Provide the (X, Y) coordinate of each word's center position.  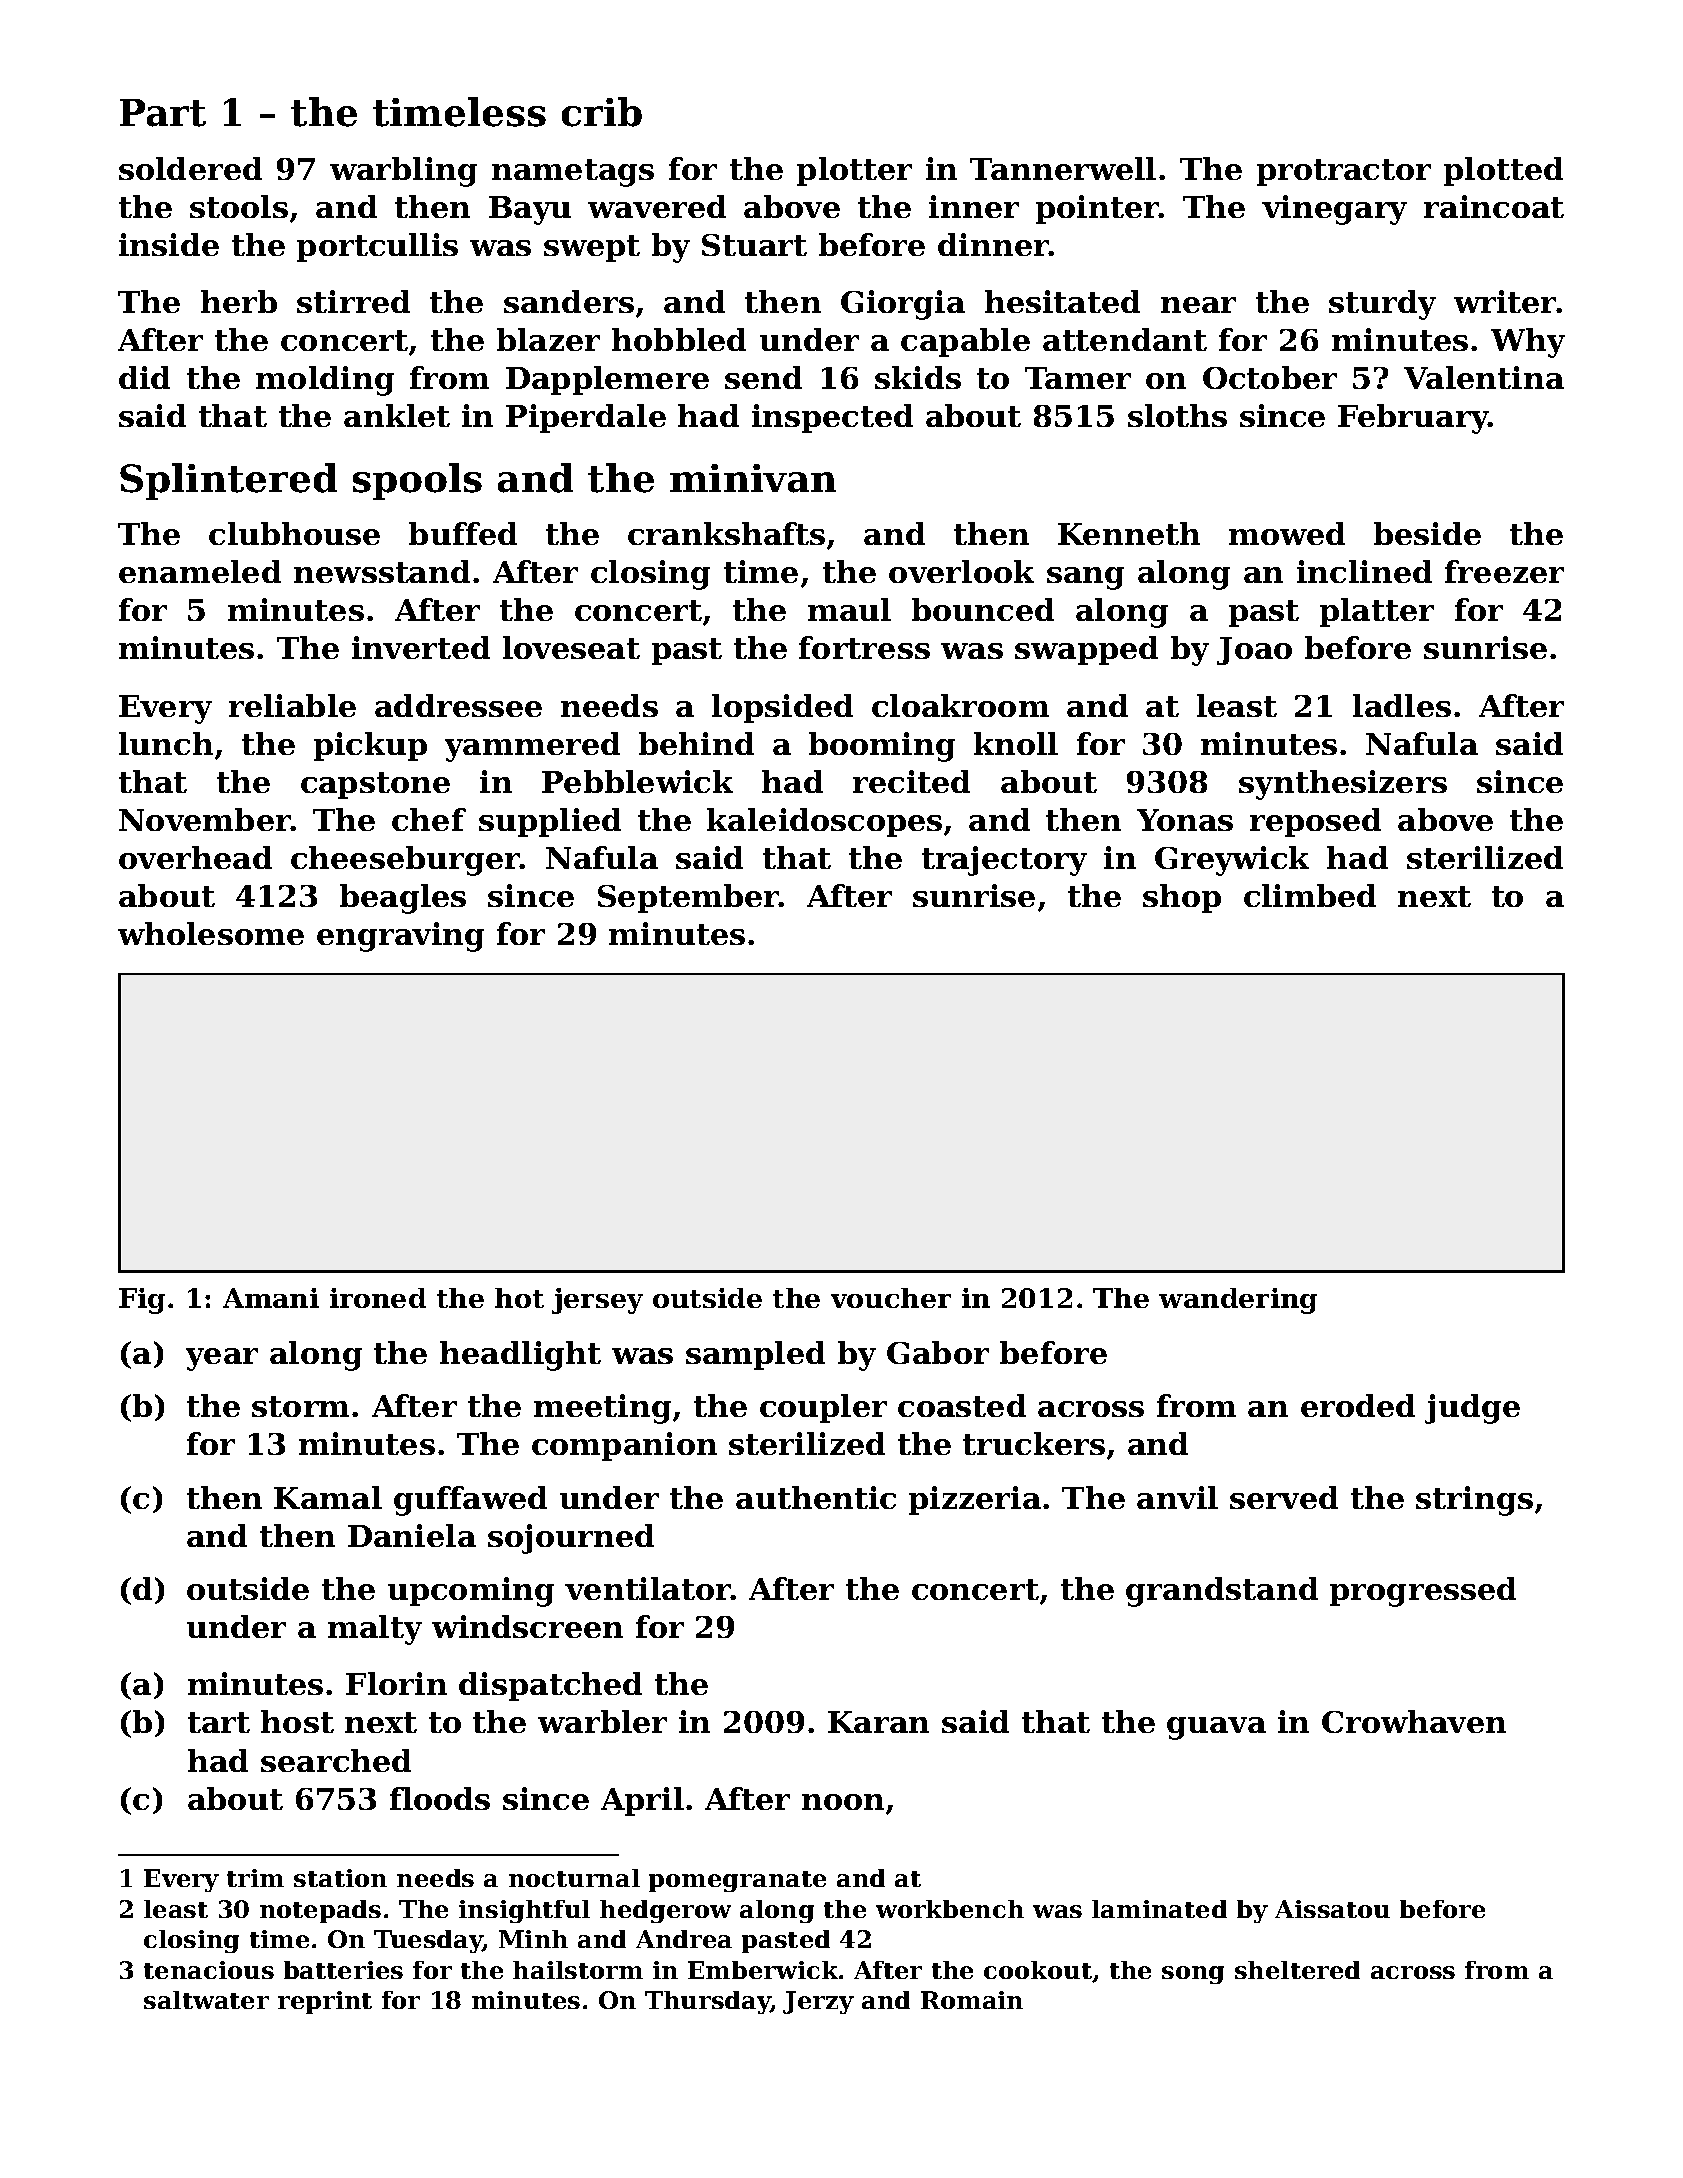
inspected (832, 418)
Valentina (1484, 377)
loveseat (571, 647)
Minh (533, 1939)
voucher (891, 1298)
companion (624, 1446)
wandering (1238, 1301)
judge (1472, 1409)
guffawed (470, 1501)
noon (843, 1802)
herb (239, 301)
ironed (378, 1298)
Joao (1254, 651)
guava (1216, 1728)
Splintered (228, 481)
